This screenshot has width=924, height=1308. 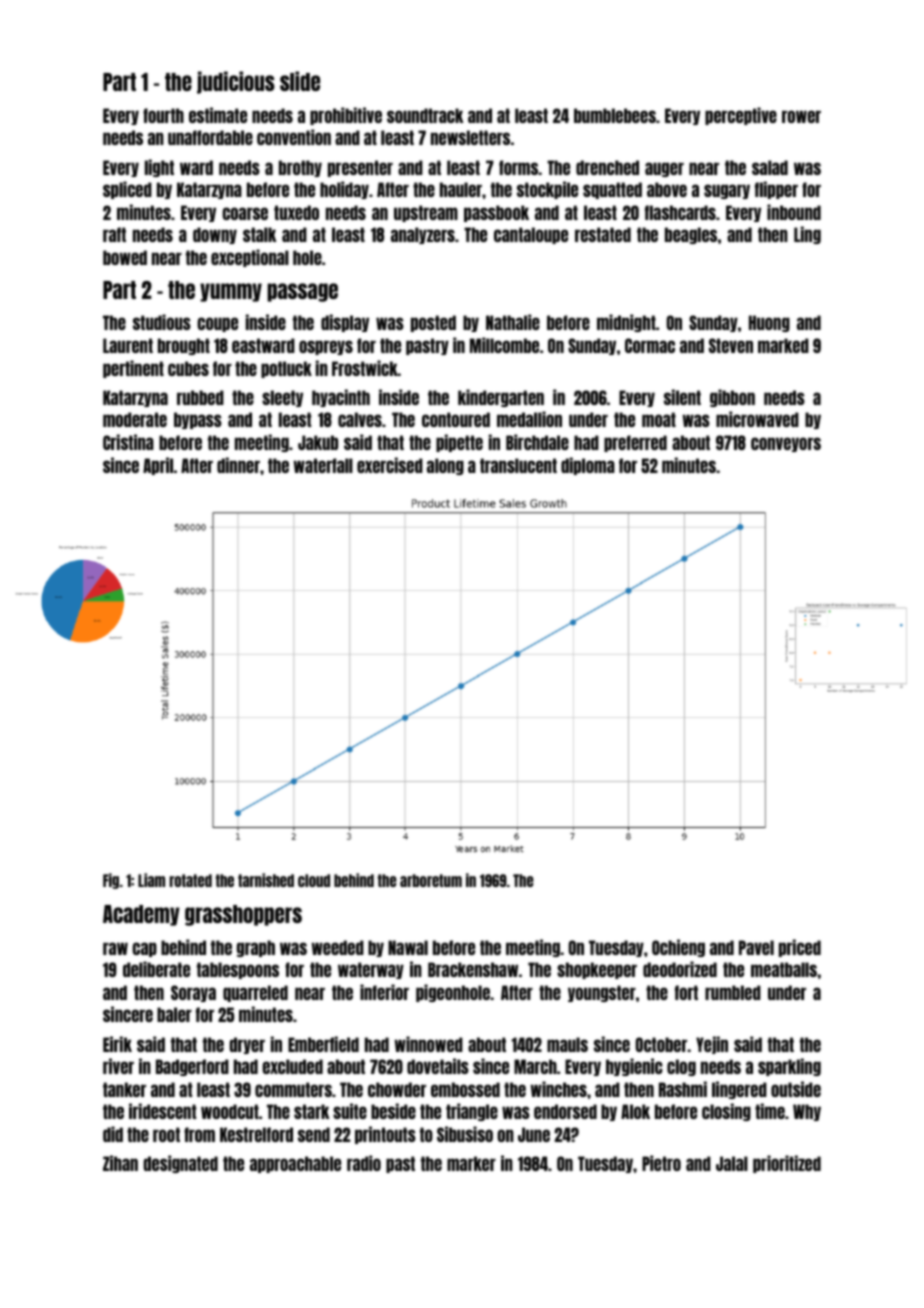 What do you see at coordinates (128, 442) in the screenshot?
I see `Cristina` at bounding box center [128, 442].
